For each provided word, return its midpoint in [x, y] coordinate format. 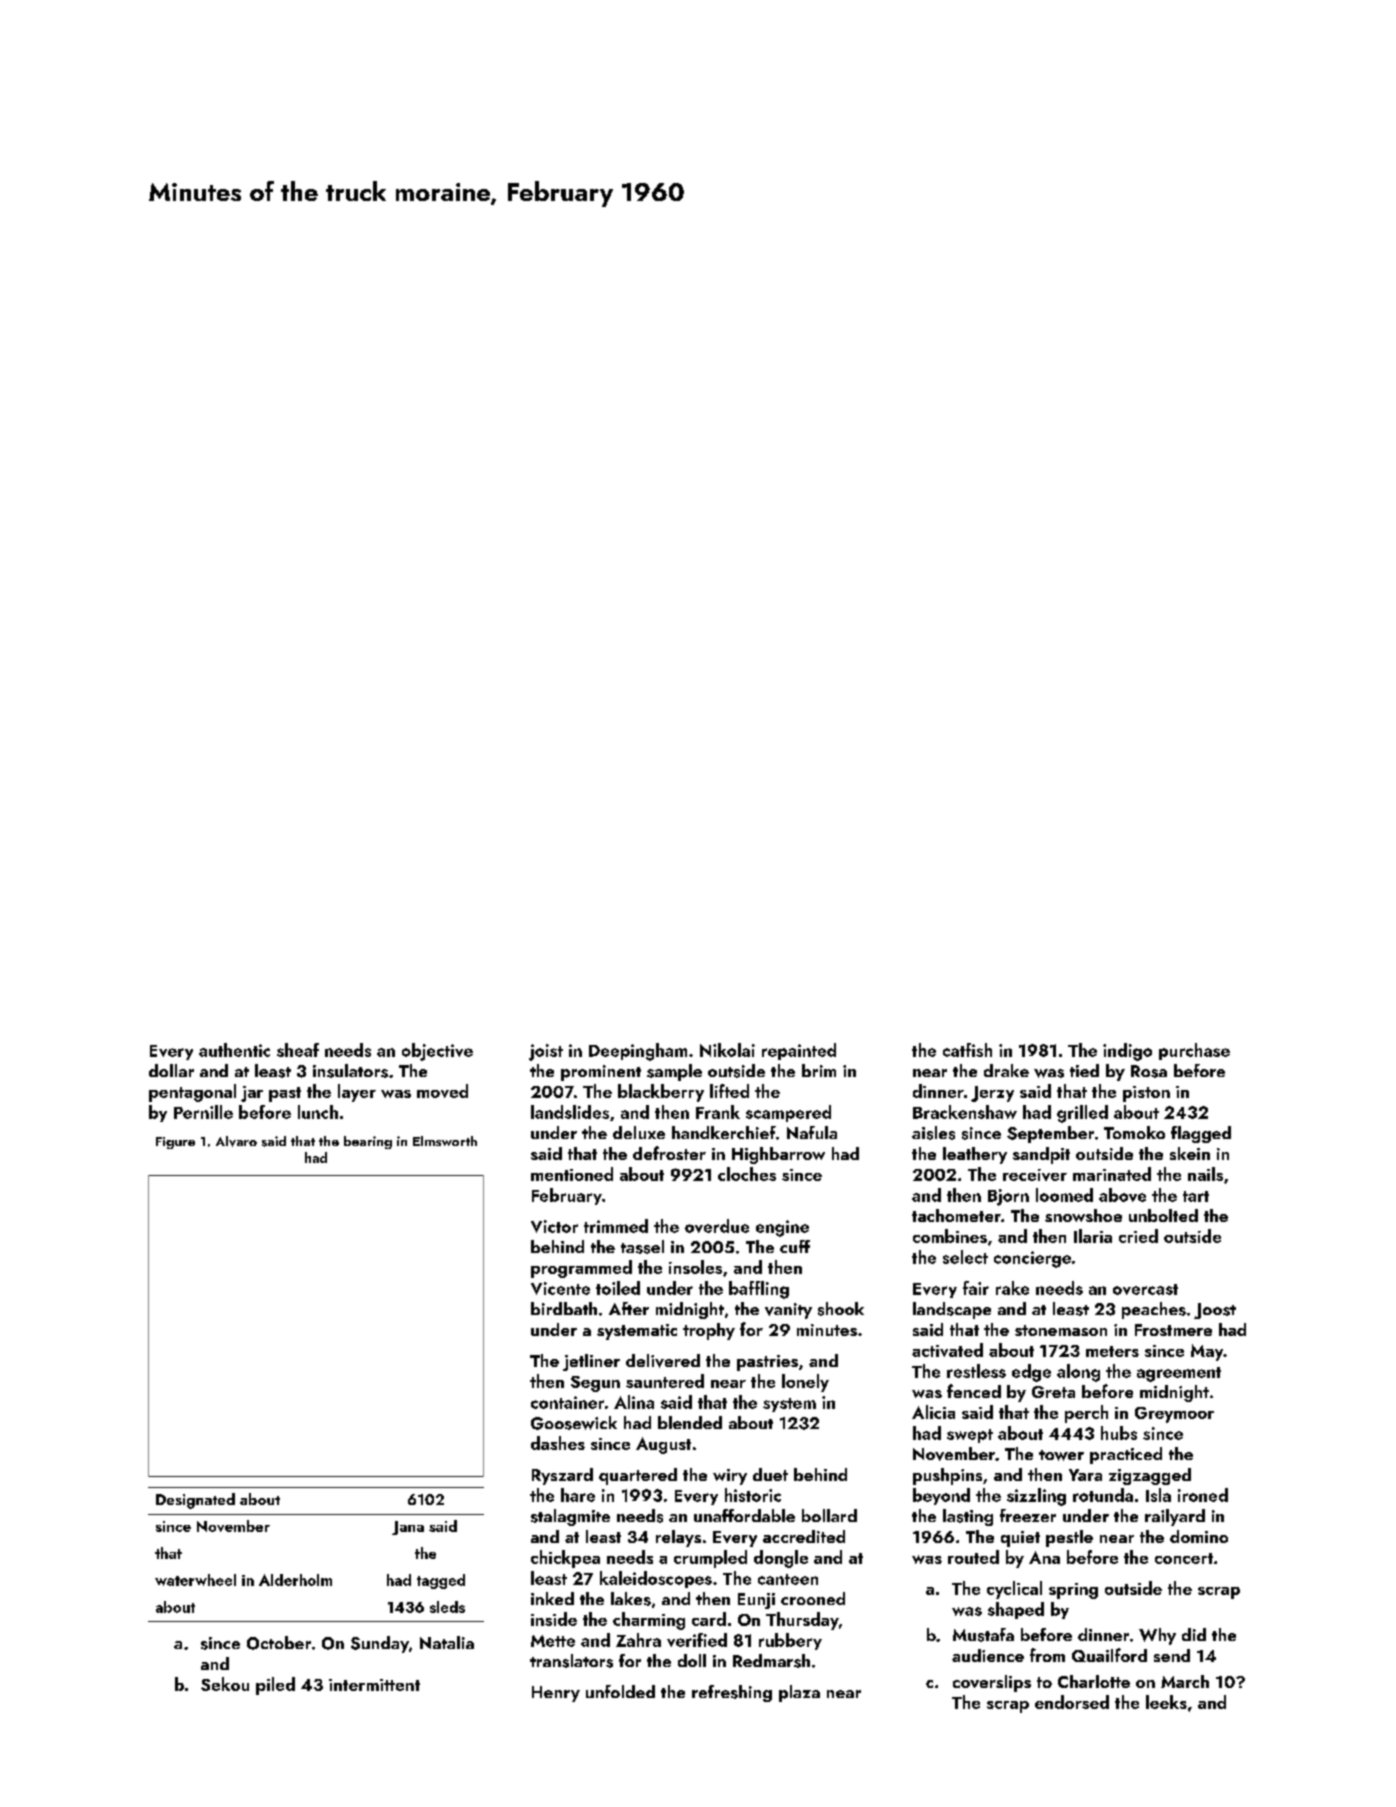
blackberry [661, 1093]
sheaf [298, 1050]
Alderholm [295, 1580]
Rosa [1149, 1071]
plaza [799, 1693]
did [1194, 1634]
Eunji [756, 1601]
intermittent [374, 1685]
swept [970, 1436]
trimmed [616, 1226]
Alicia [933, 1412]
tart [1196, 1196]
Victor [554, 1226]
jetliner [591, 1362]
